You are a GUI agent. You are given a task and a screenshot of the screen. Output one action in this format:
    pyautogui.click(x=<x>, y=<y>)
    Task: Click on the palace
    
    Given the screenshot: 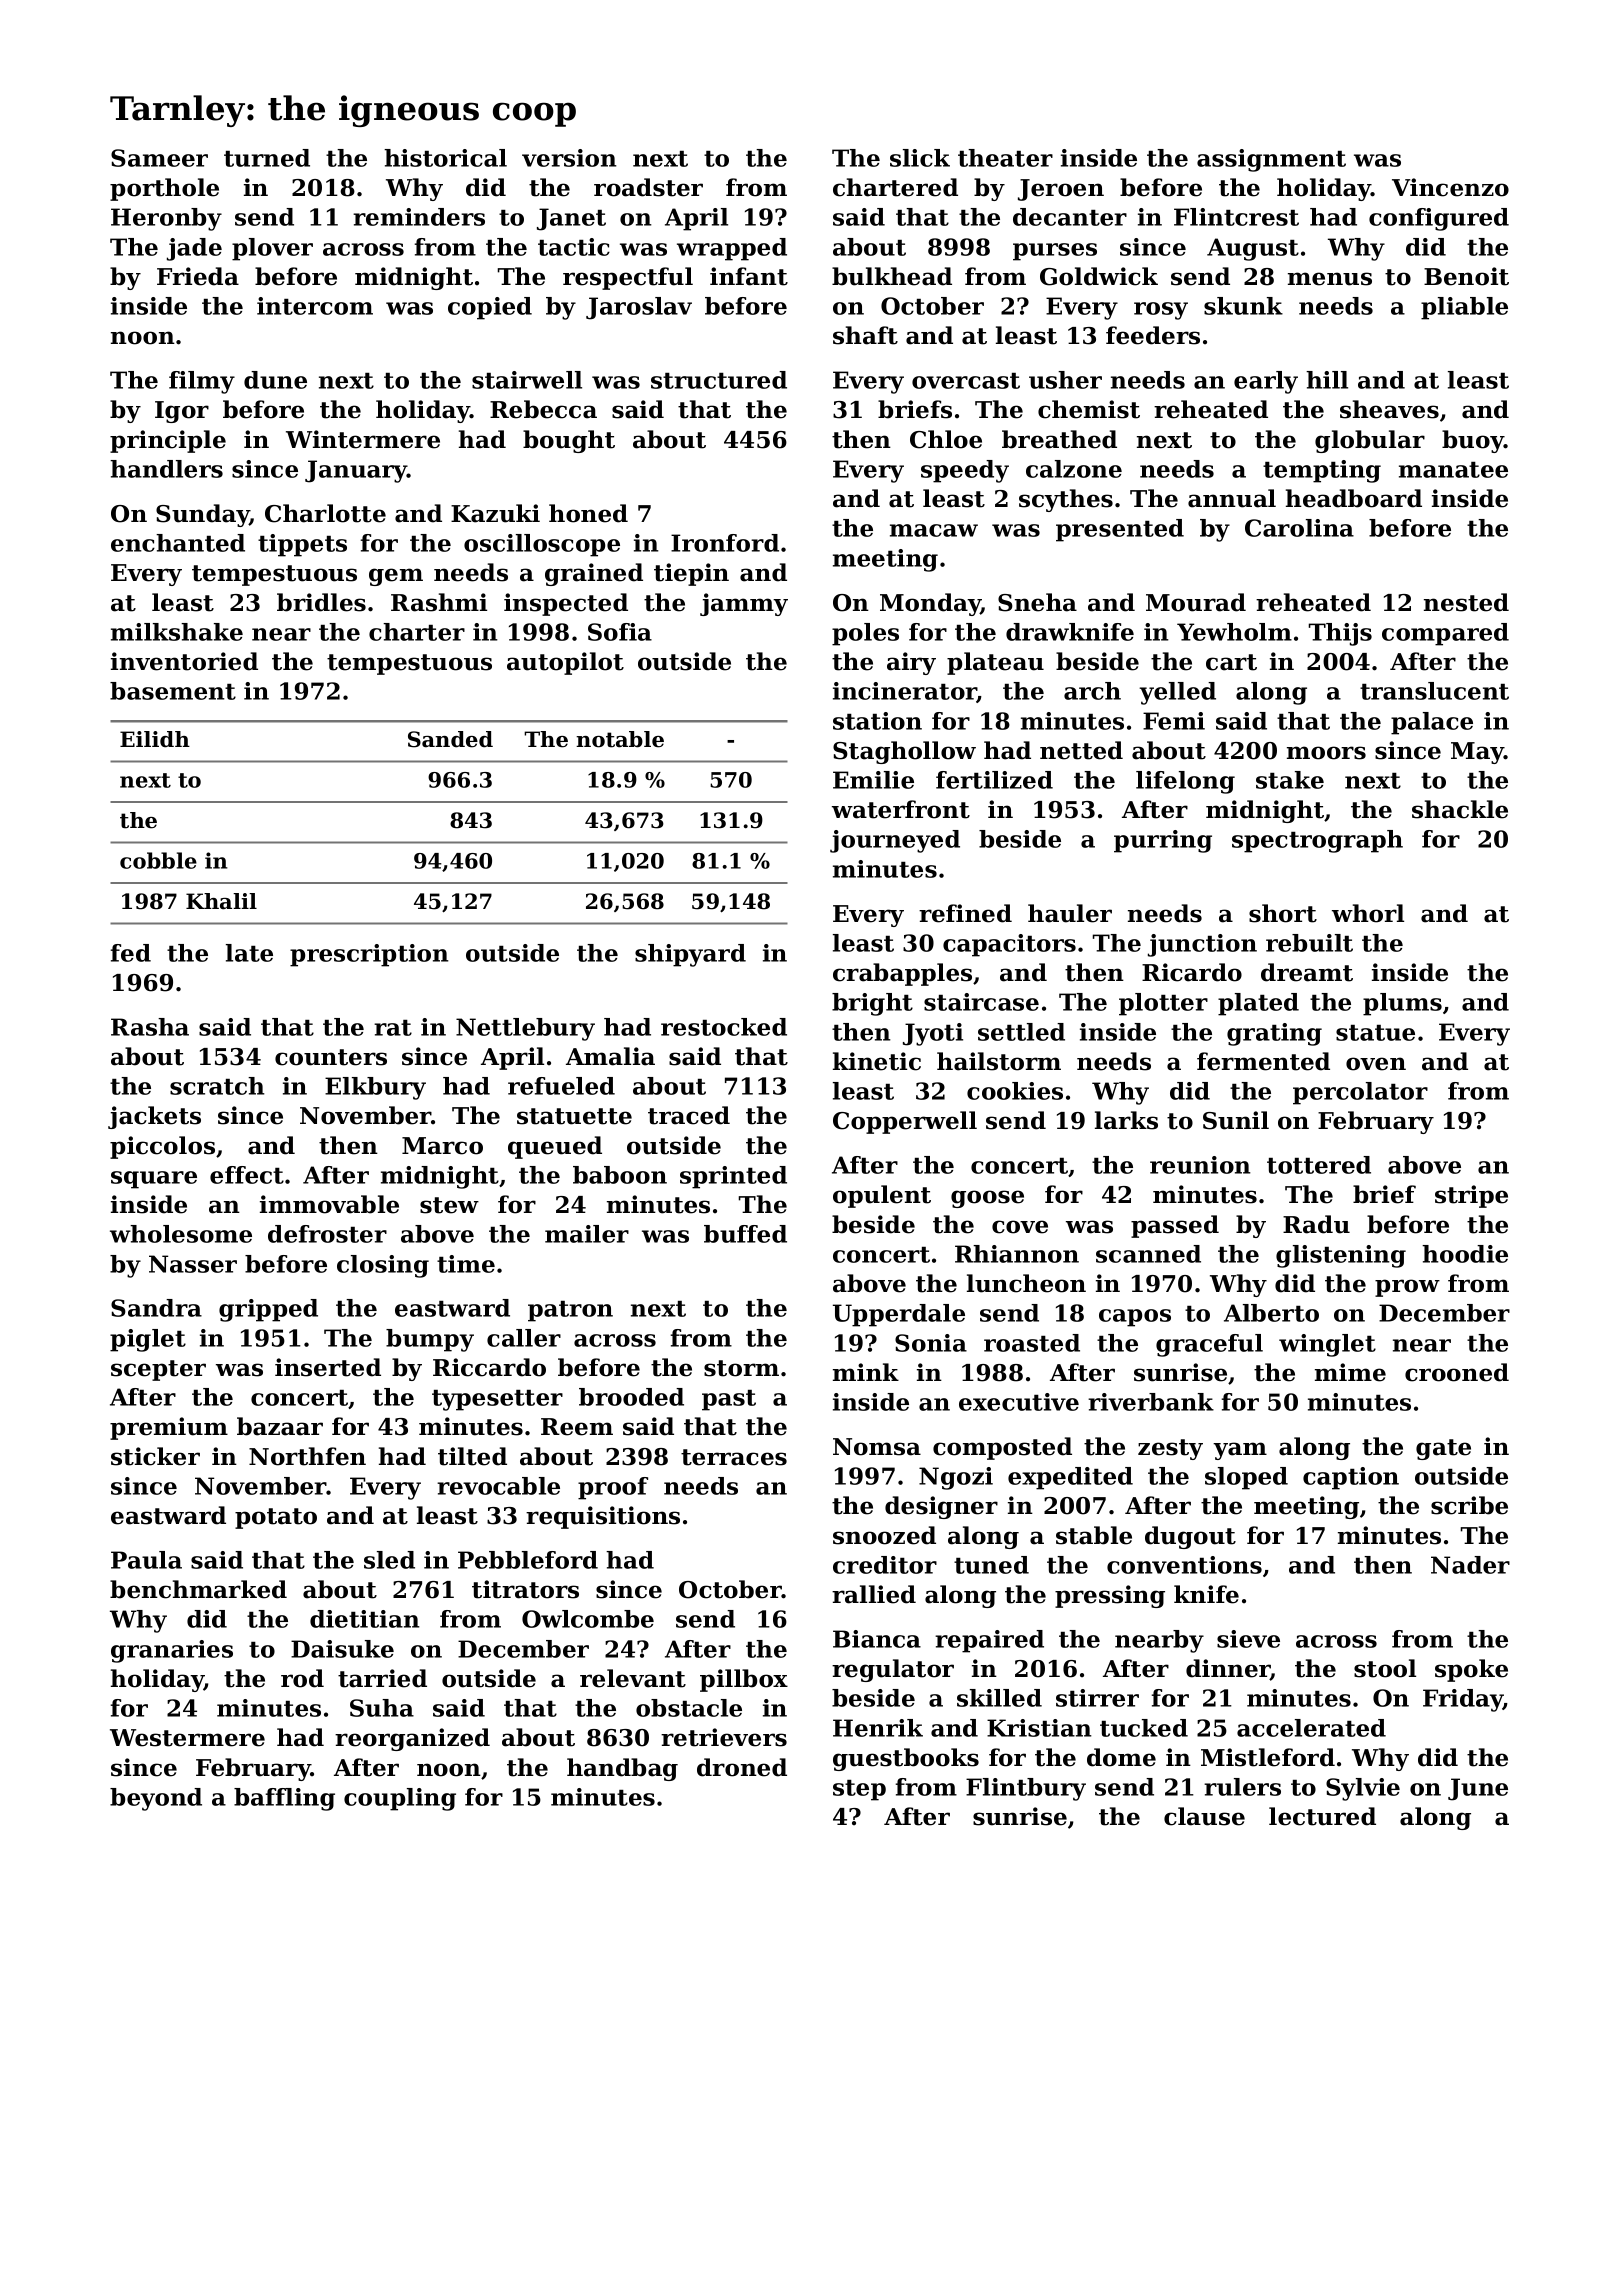 What is the action you would take?
    pyautogui.click(x=1432, y=723)
